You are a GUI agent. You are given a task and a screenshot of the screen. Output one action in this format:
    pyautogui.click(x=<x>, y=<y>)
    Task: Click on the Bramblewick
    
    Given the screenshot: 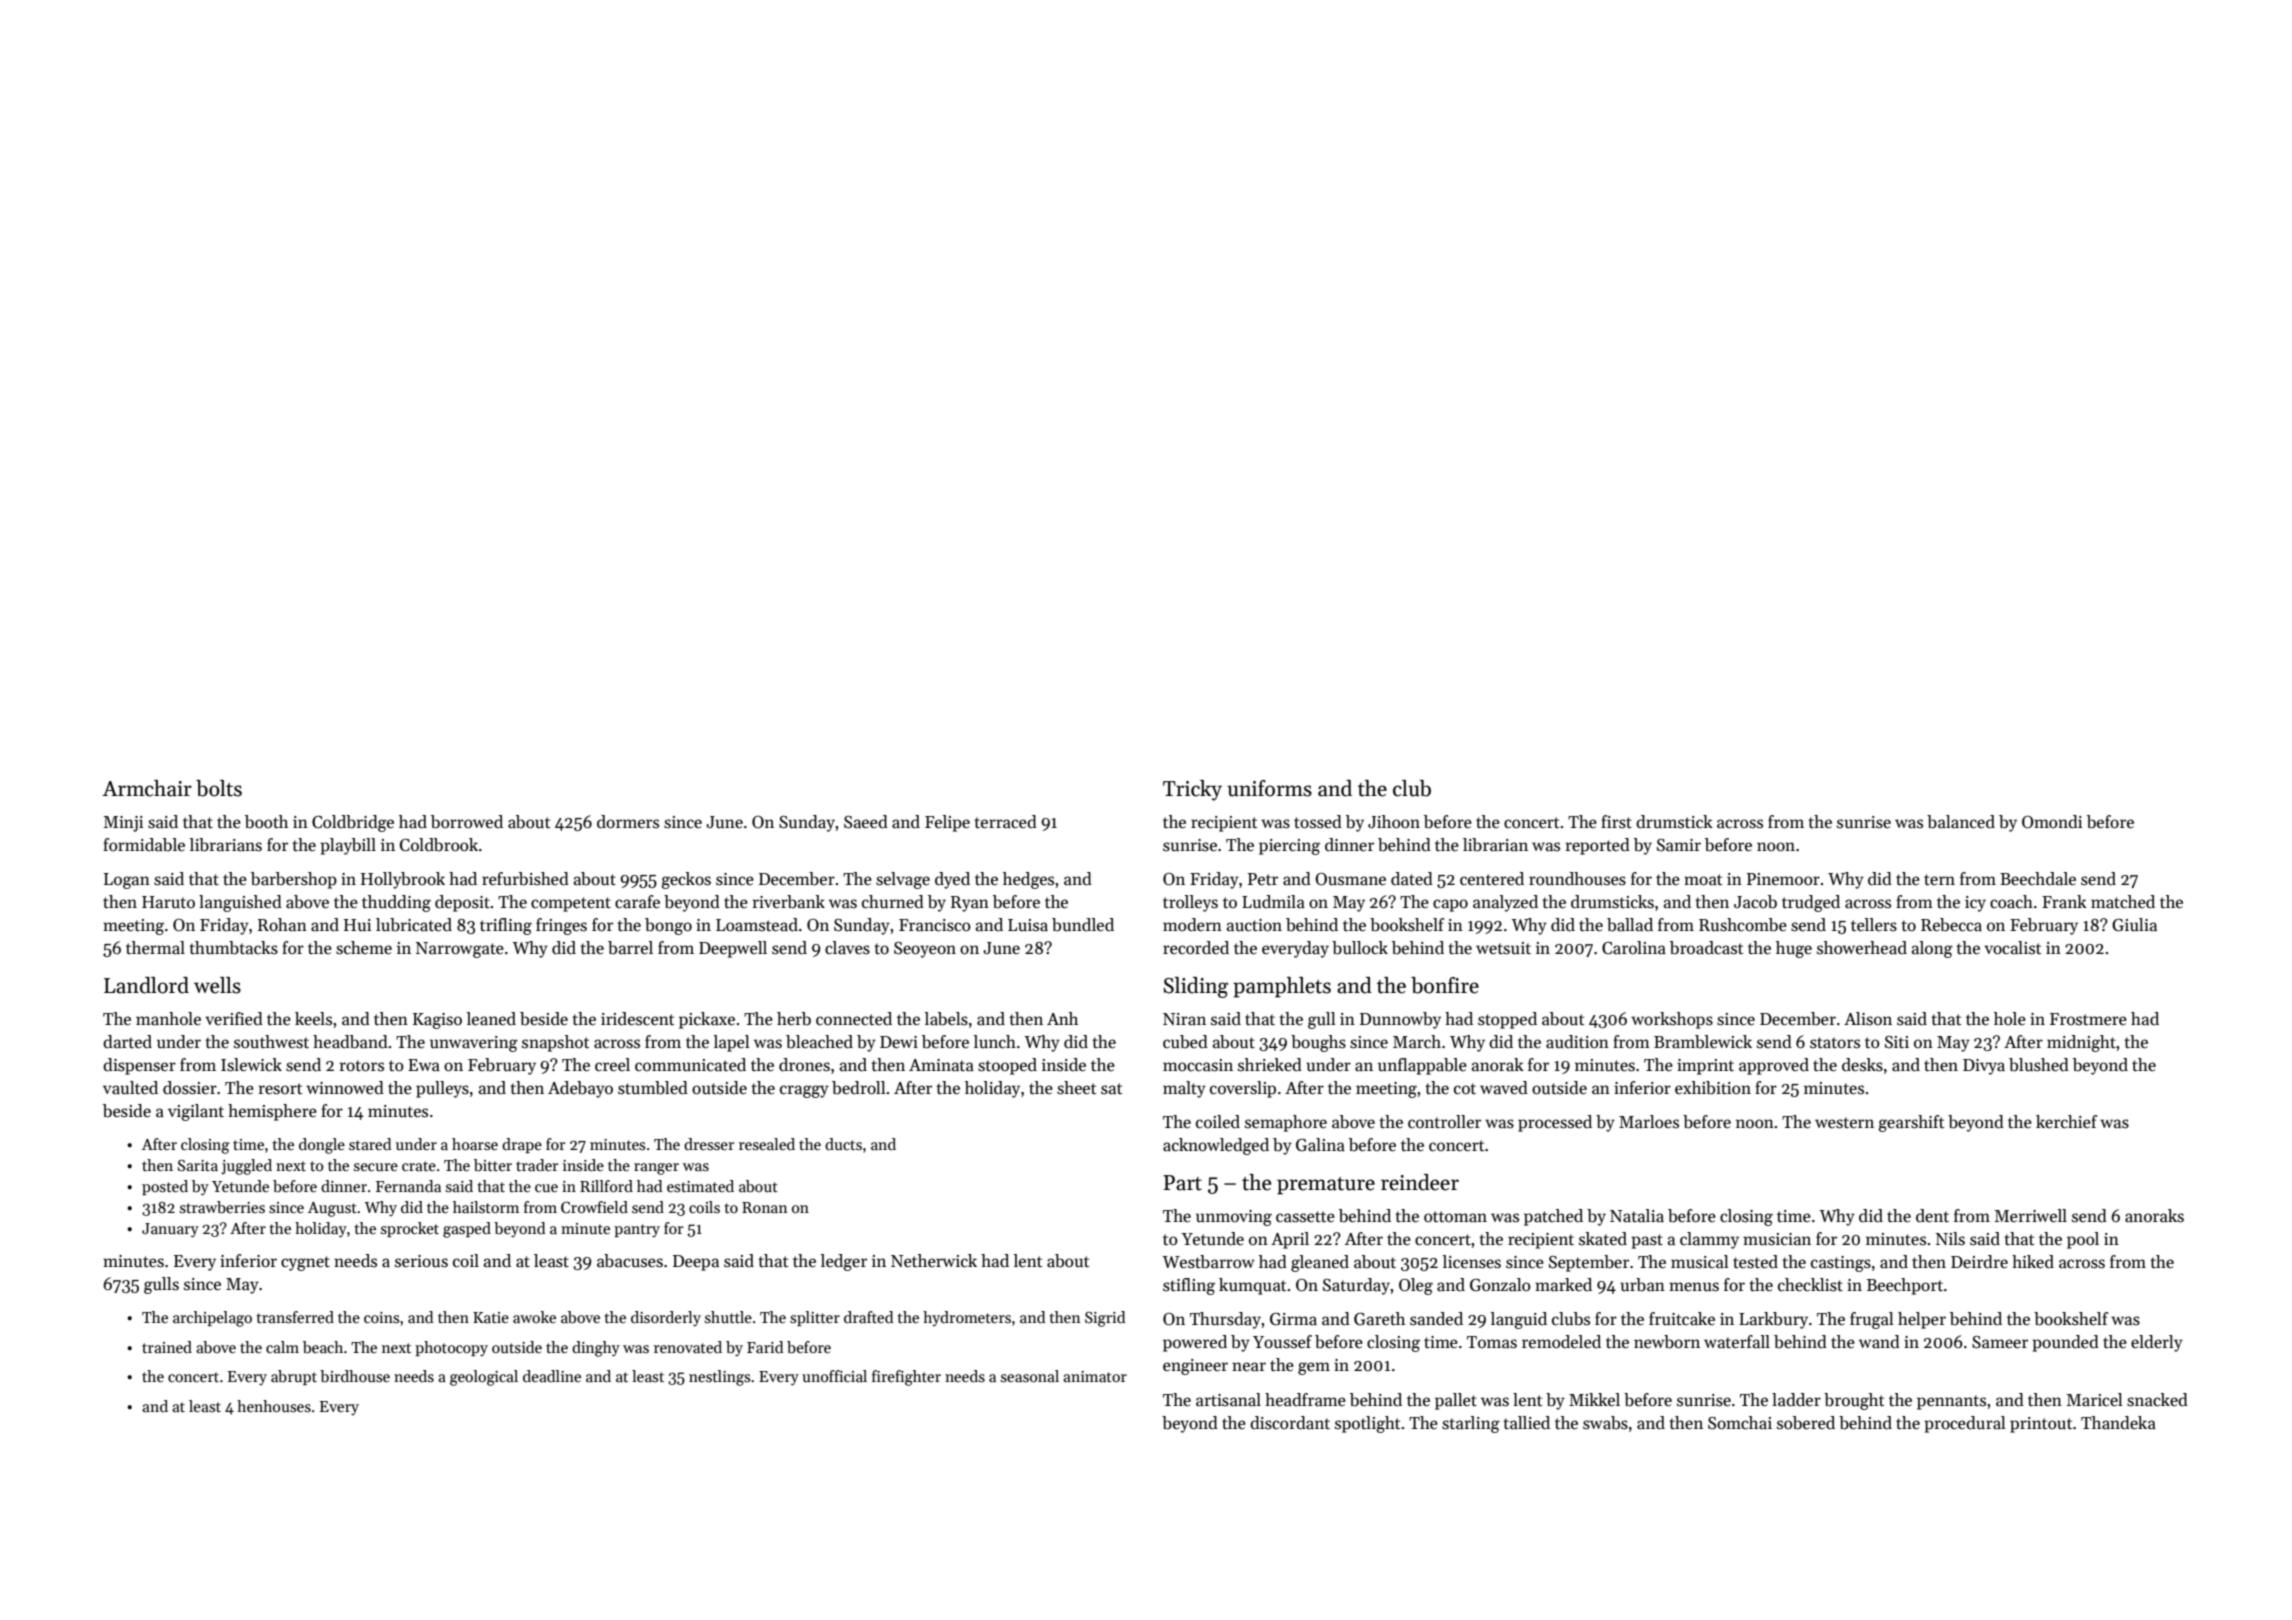 What is the action you would take?
    pyautogui.click(x=1703, y=1042)
